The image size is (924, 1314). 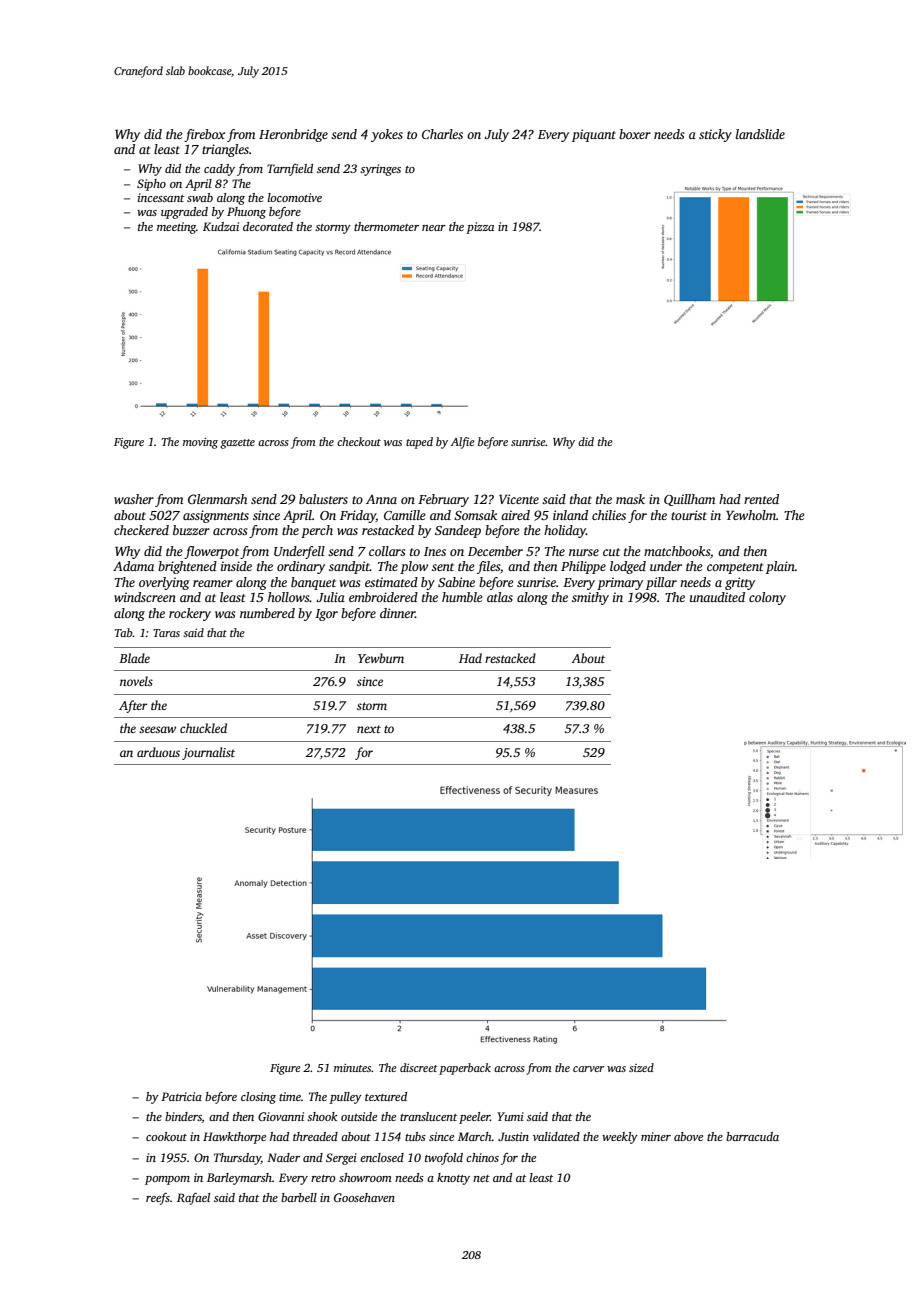 What do you see at coordinates (134, 499) in the page?
I see `washer` at bounding box center [134, 499].
